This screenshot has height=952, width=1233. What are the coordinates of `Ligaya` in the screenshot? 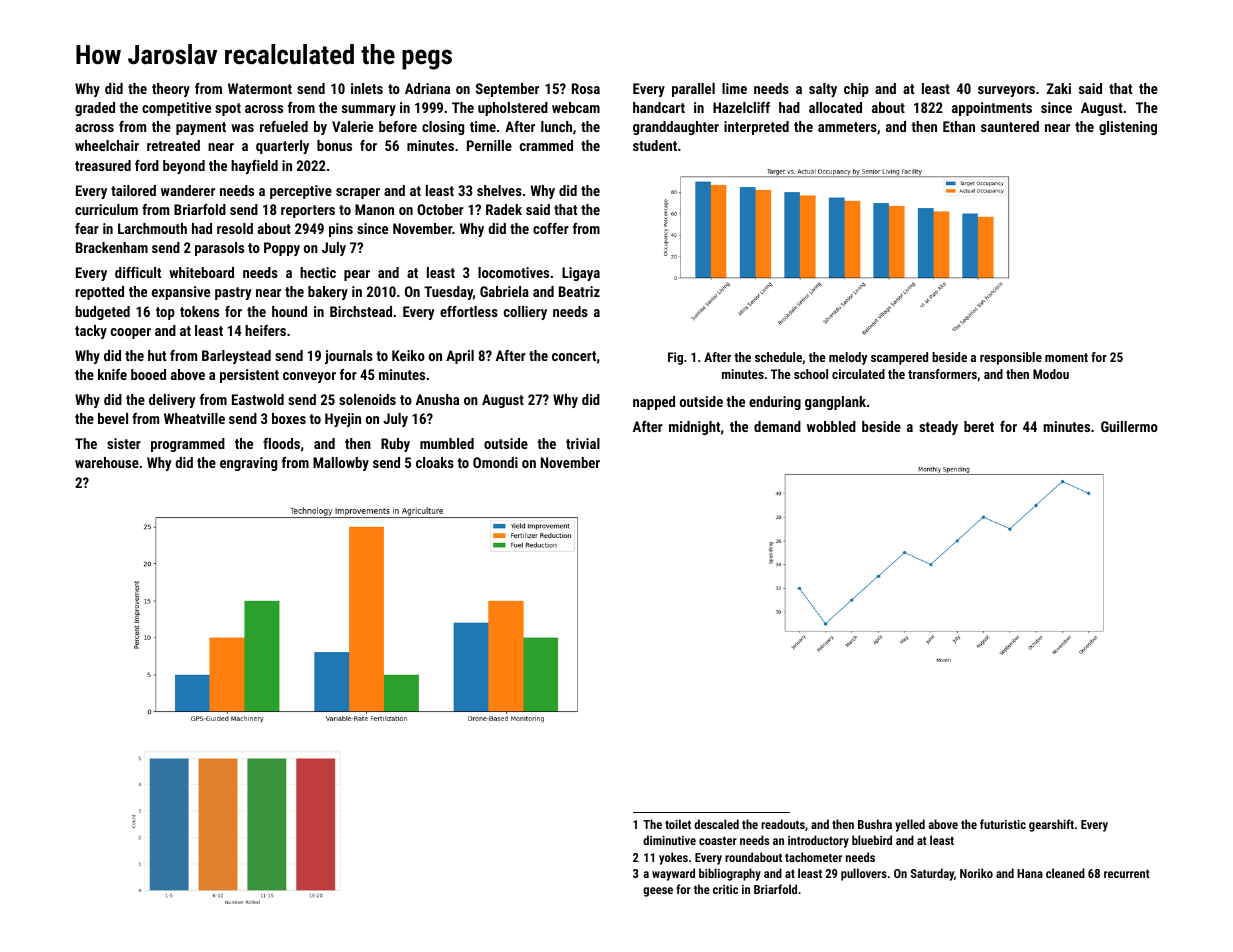 It's located at (581, 274).
